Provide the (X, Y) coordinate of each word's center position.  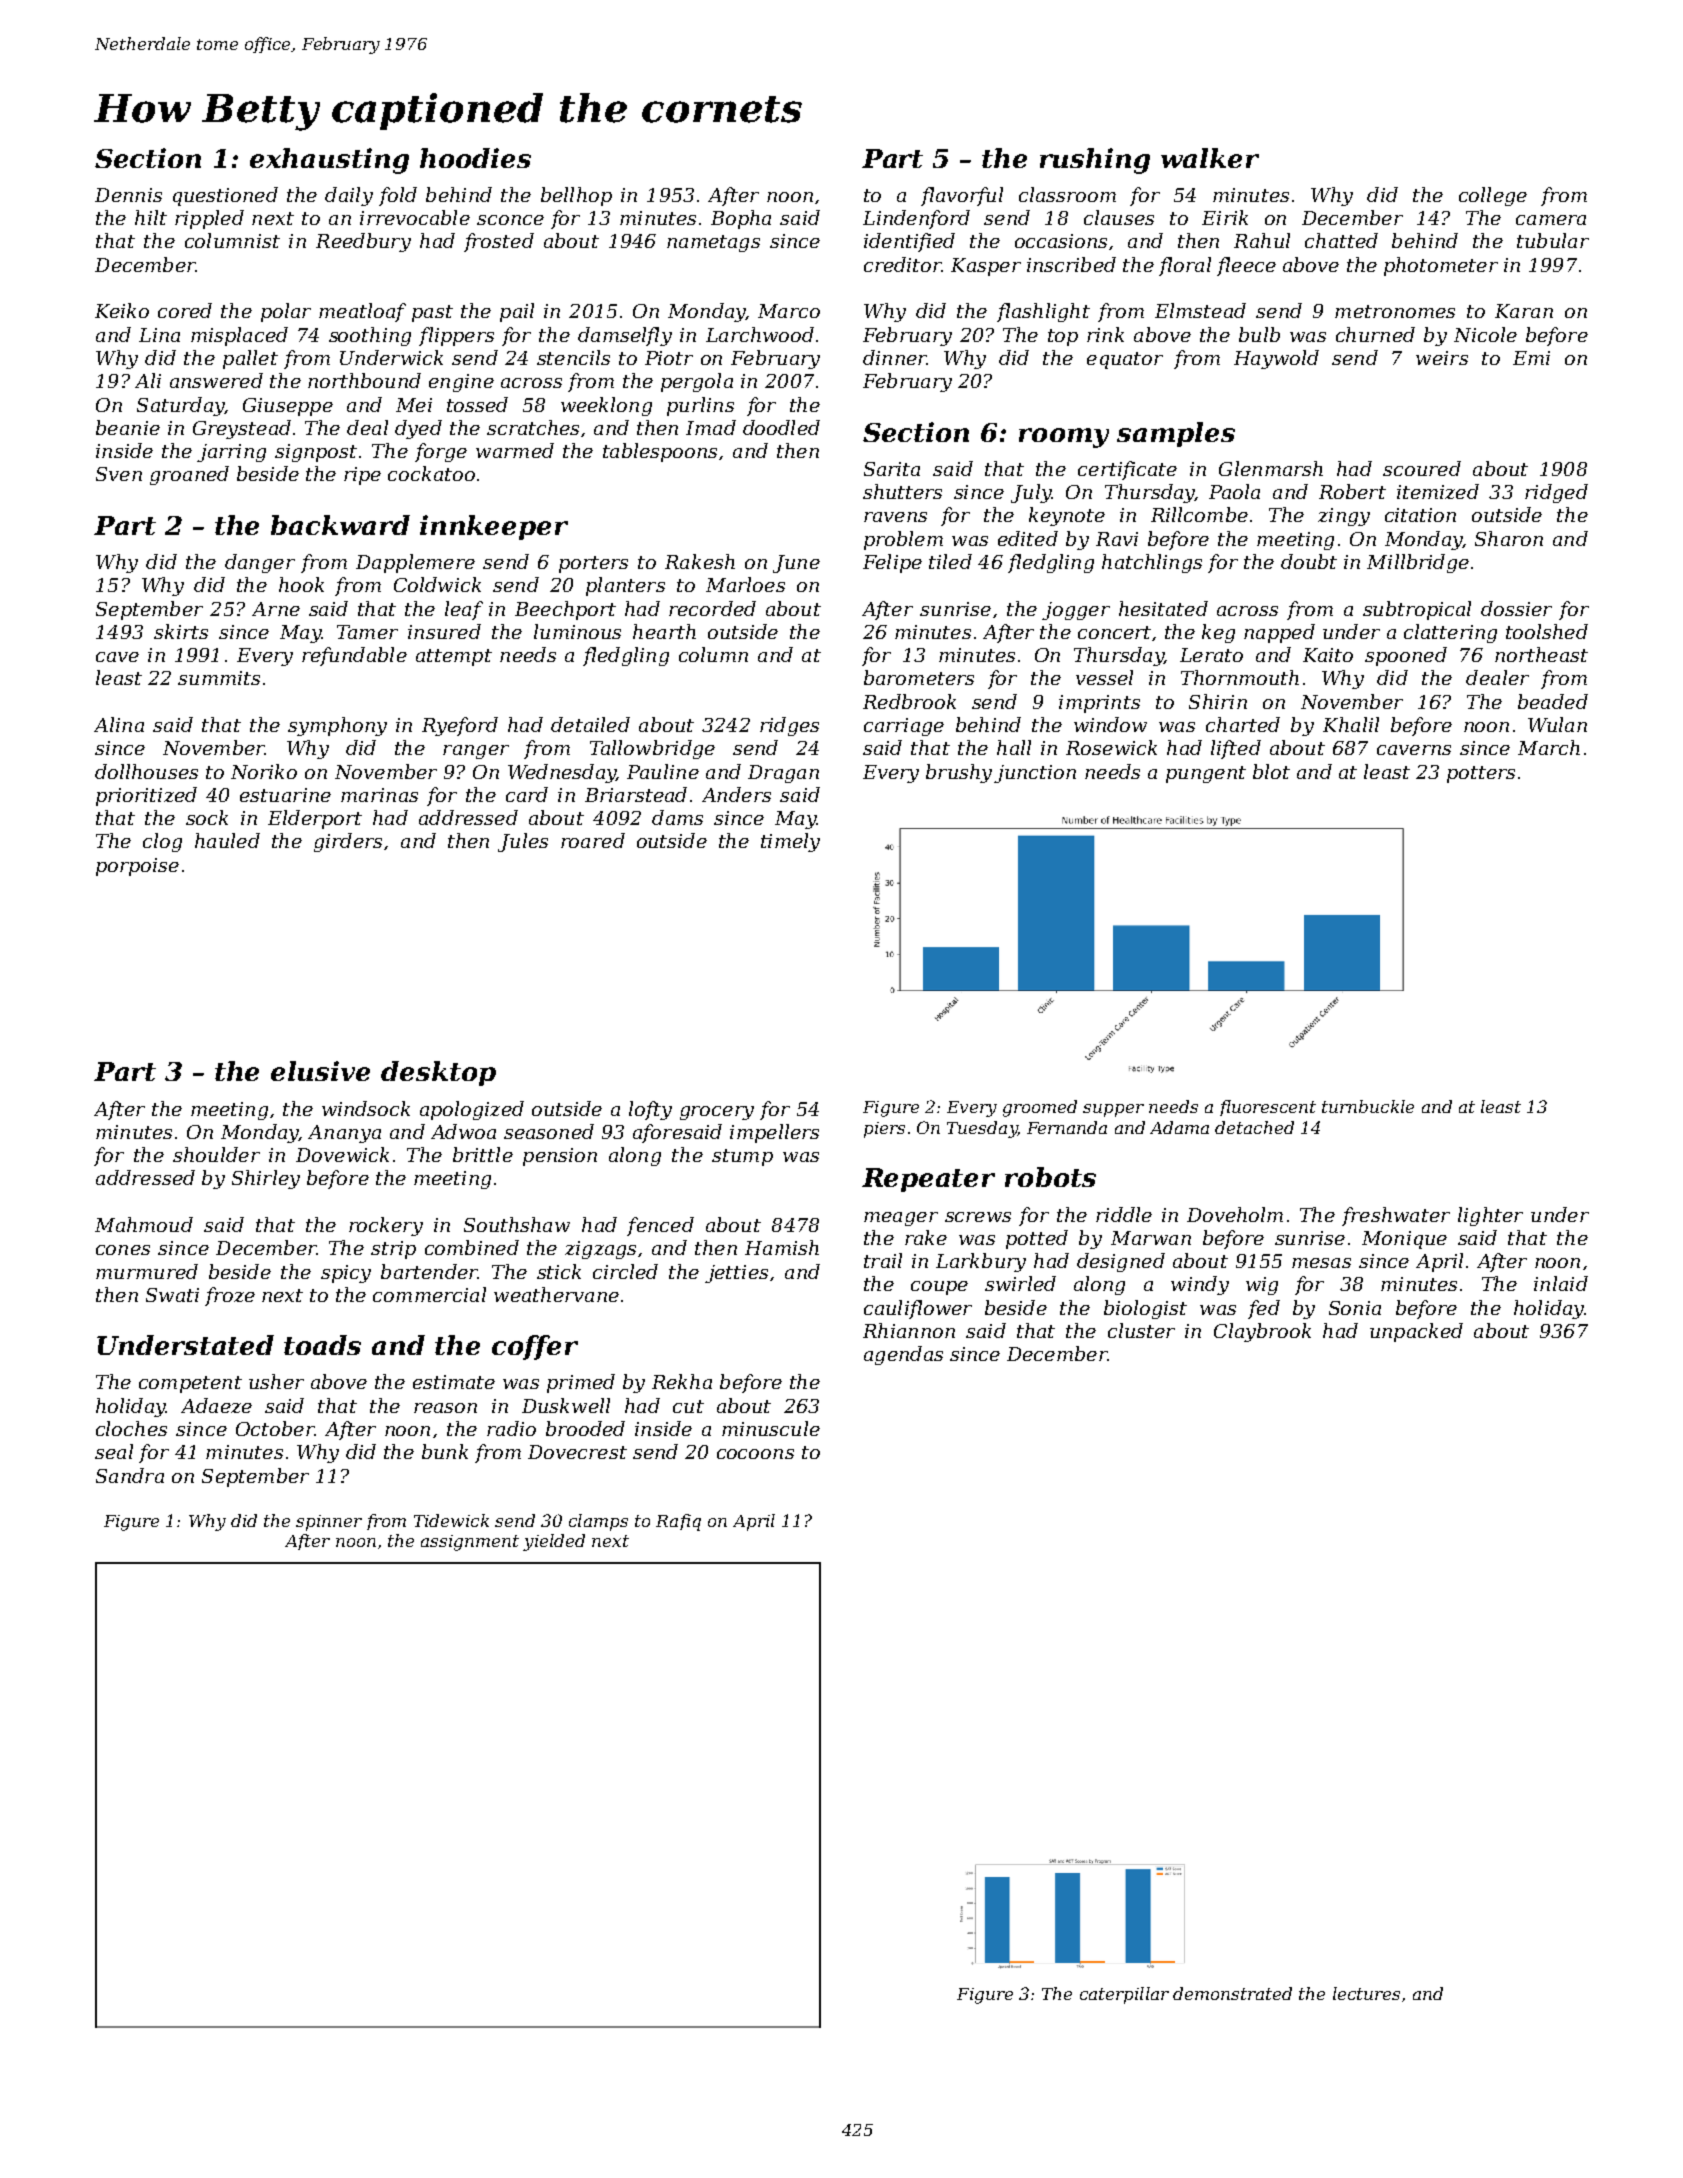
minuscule (771, 1428)
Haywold (1276, 359)
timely (790, 842)
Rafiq (678, 1522)
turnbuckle (1368, 1106)
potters (1481, 774)
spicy (346, 1274)
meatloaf (362, 312)
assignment (470, 1543)
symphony (337, 726)
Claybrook (1262, 1332)
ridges (789, 726)
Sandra (130, 1475)
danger (260, 563)
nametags (713, 243)
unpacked (1416, 1332)
